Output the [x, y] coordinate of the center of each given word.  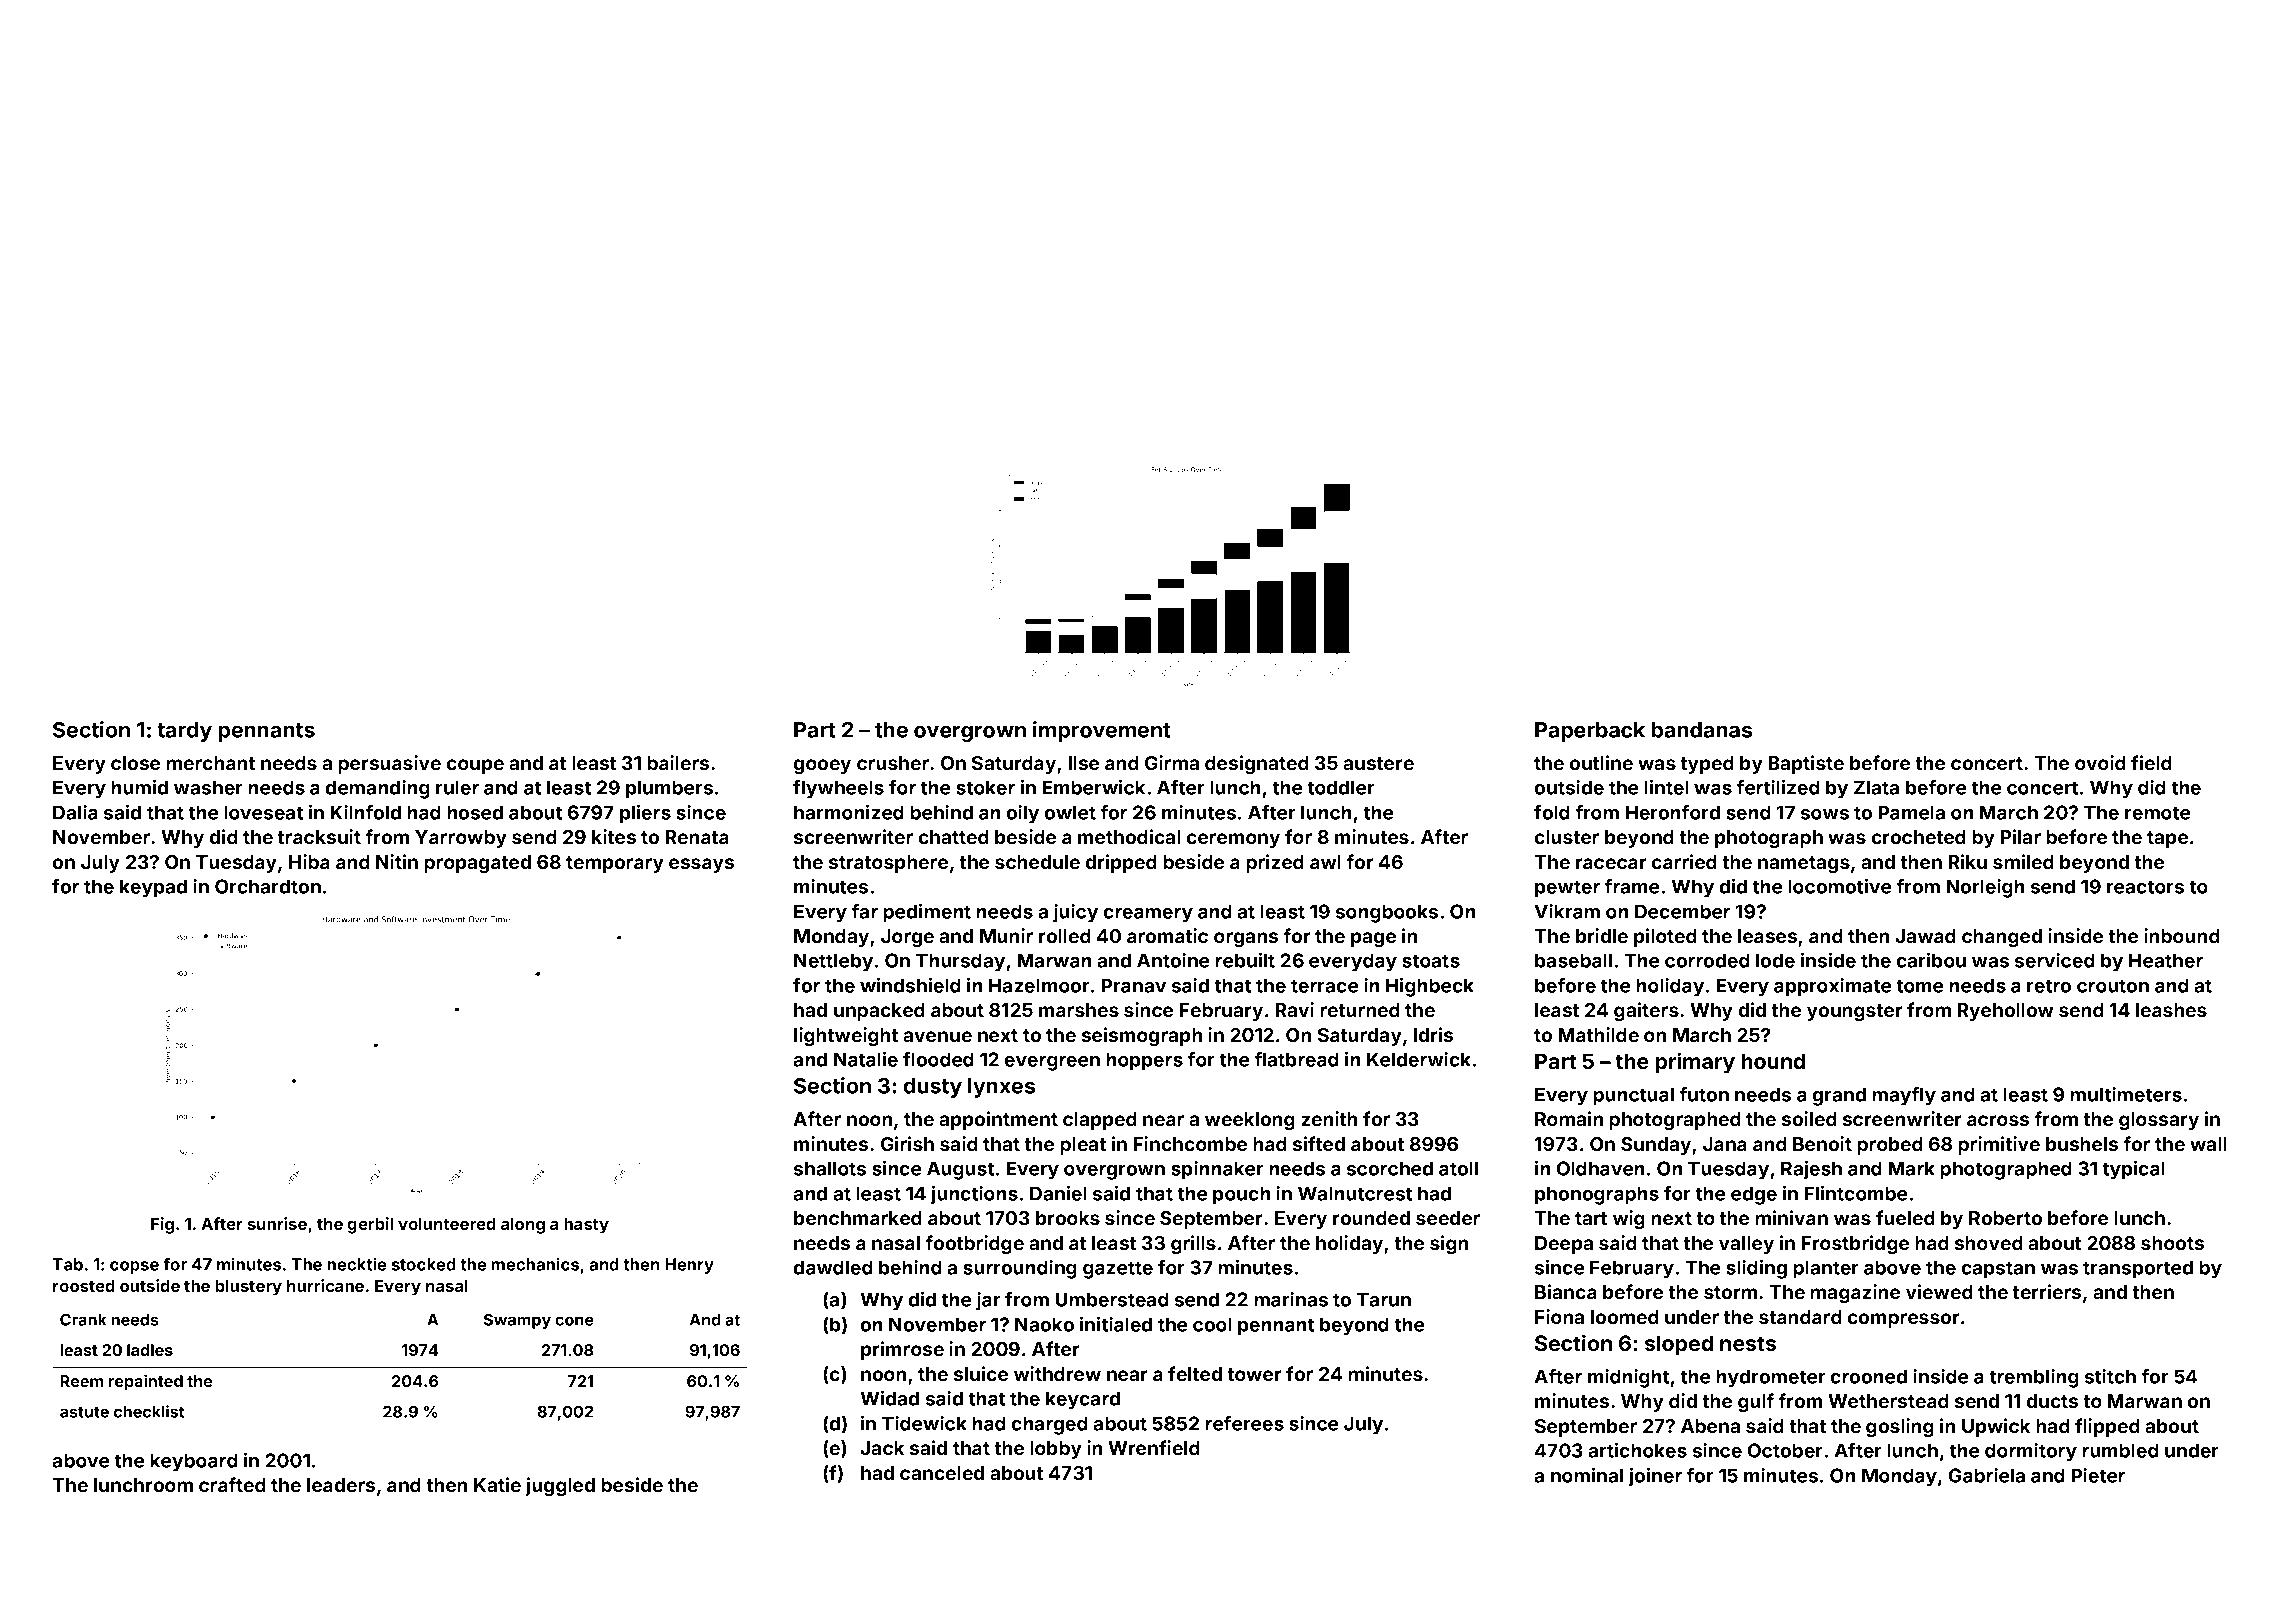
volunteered [447, 1224]
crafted [232, 1484]
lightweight [846, 1036]
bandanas [1702, 730]
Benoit [1822, 1143]
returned [1360, 1010]
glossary [2159, 1121]
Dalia [75, 812]
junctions [974, 1195]
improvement [1101, 731]
